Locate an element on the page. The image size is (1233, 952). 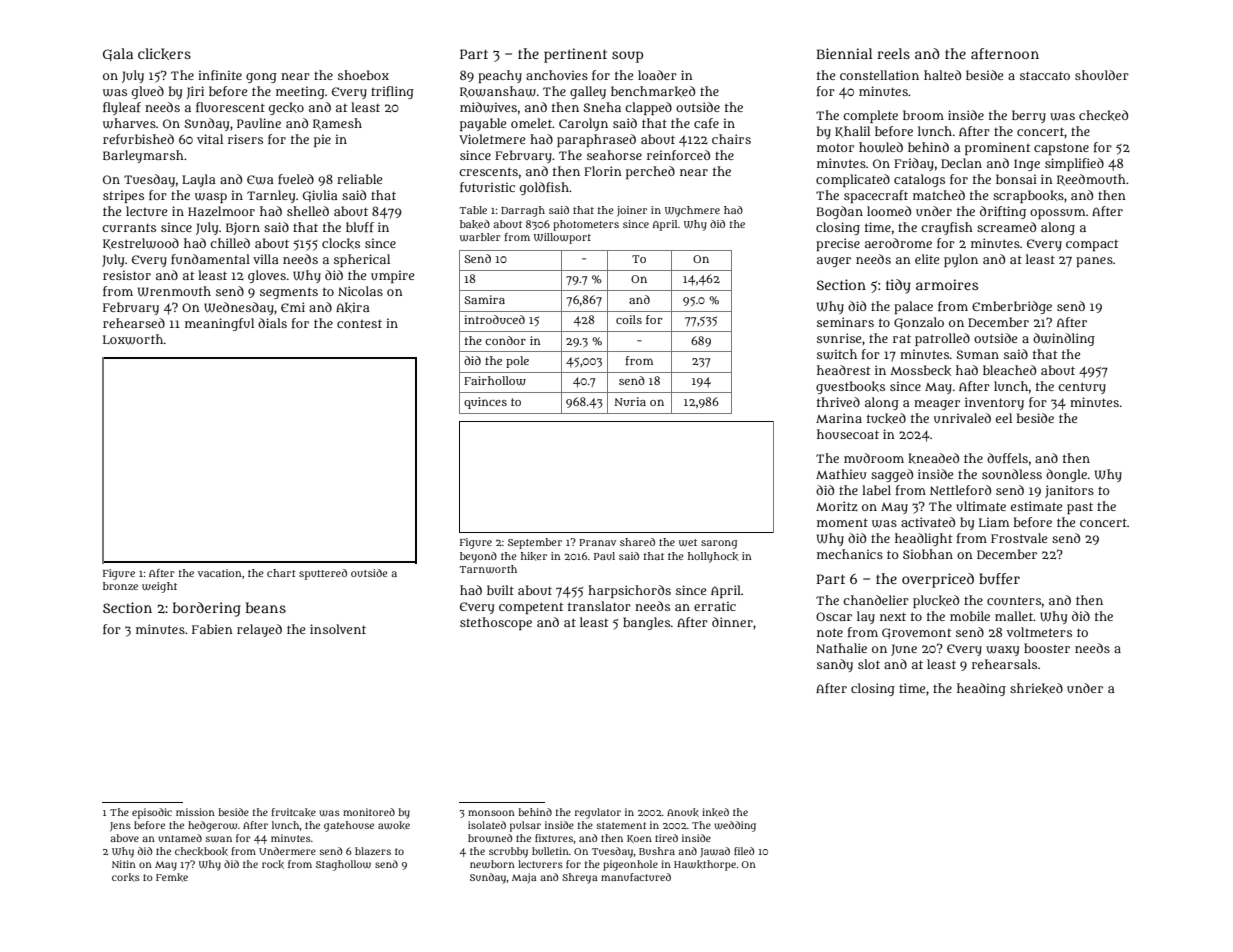
insolvent is located at coordinates (338, 629).
